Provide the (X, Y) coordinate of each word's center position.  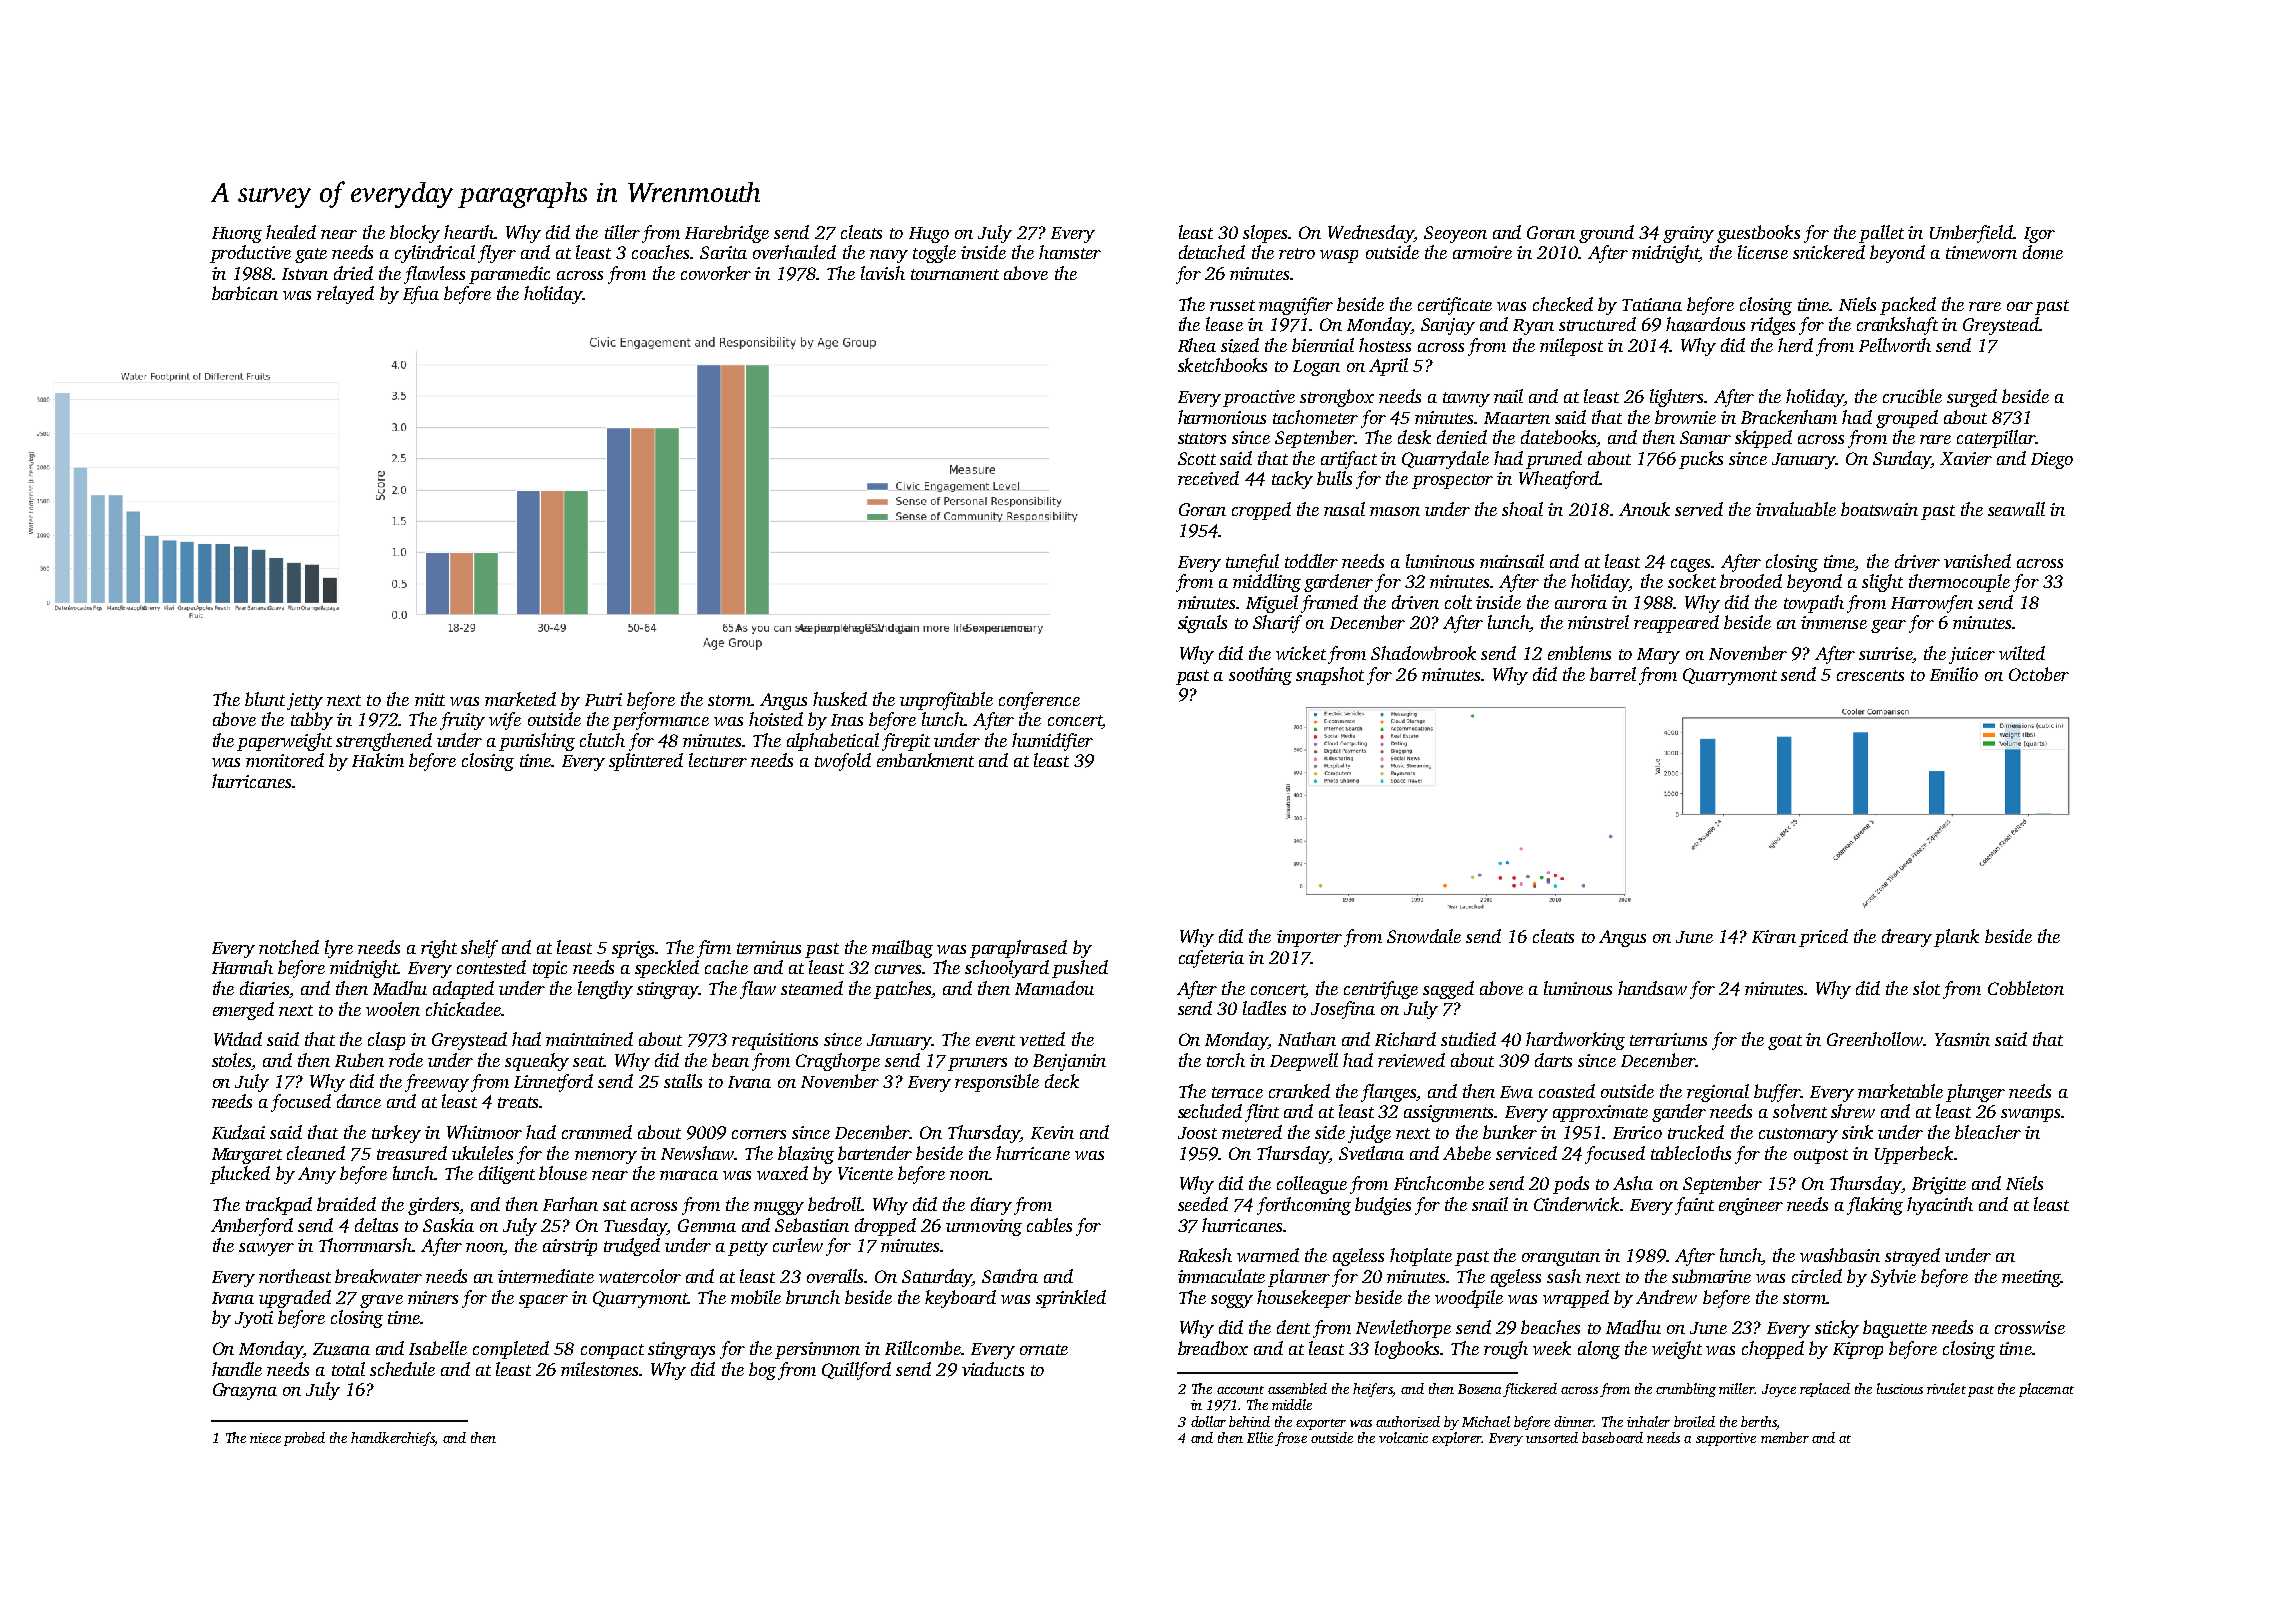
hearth (469, 232)
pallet (1881, 234)
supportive (1726, 1439)
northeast (295, 1276)
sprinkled (1071, 1299)
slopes (1265, 234)
